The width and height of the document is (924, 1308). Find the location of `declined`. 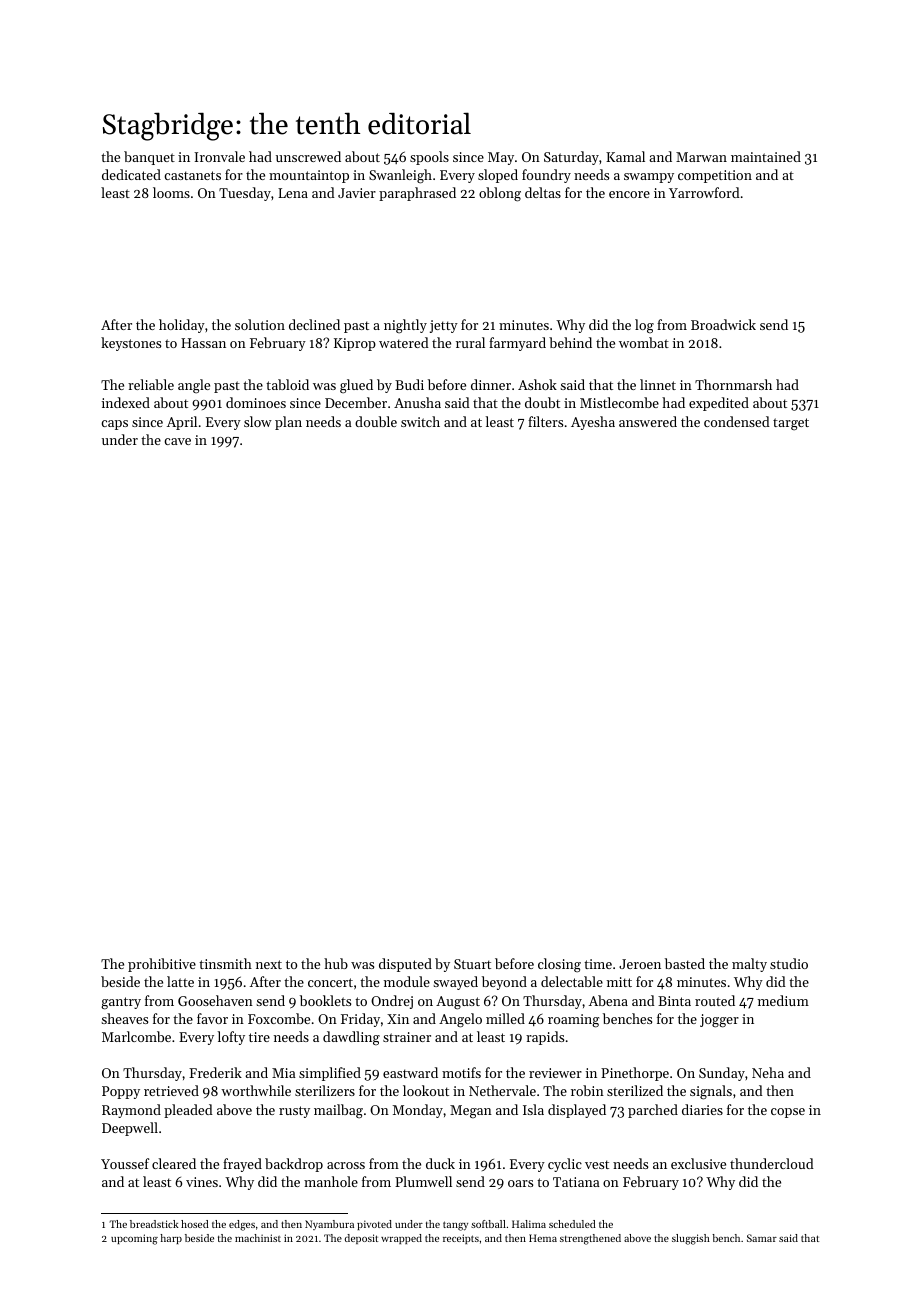

declined is located at coordinates (314, 324).
